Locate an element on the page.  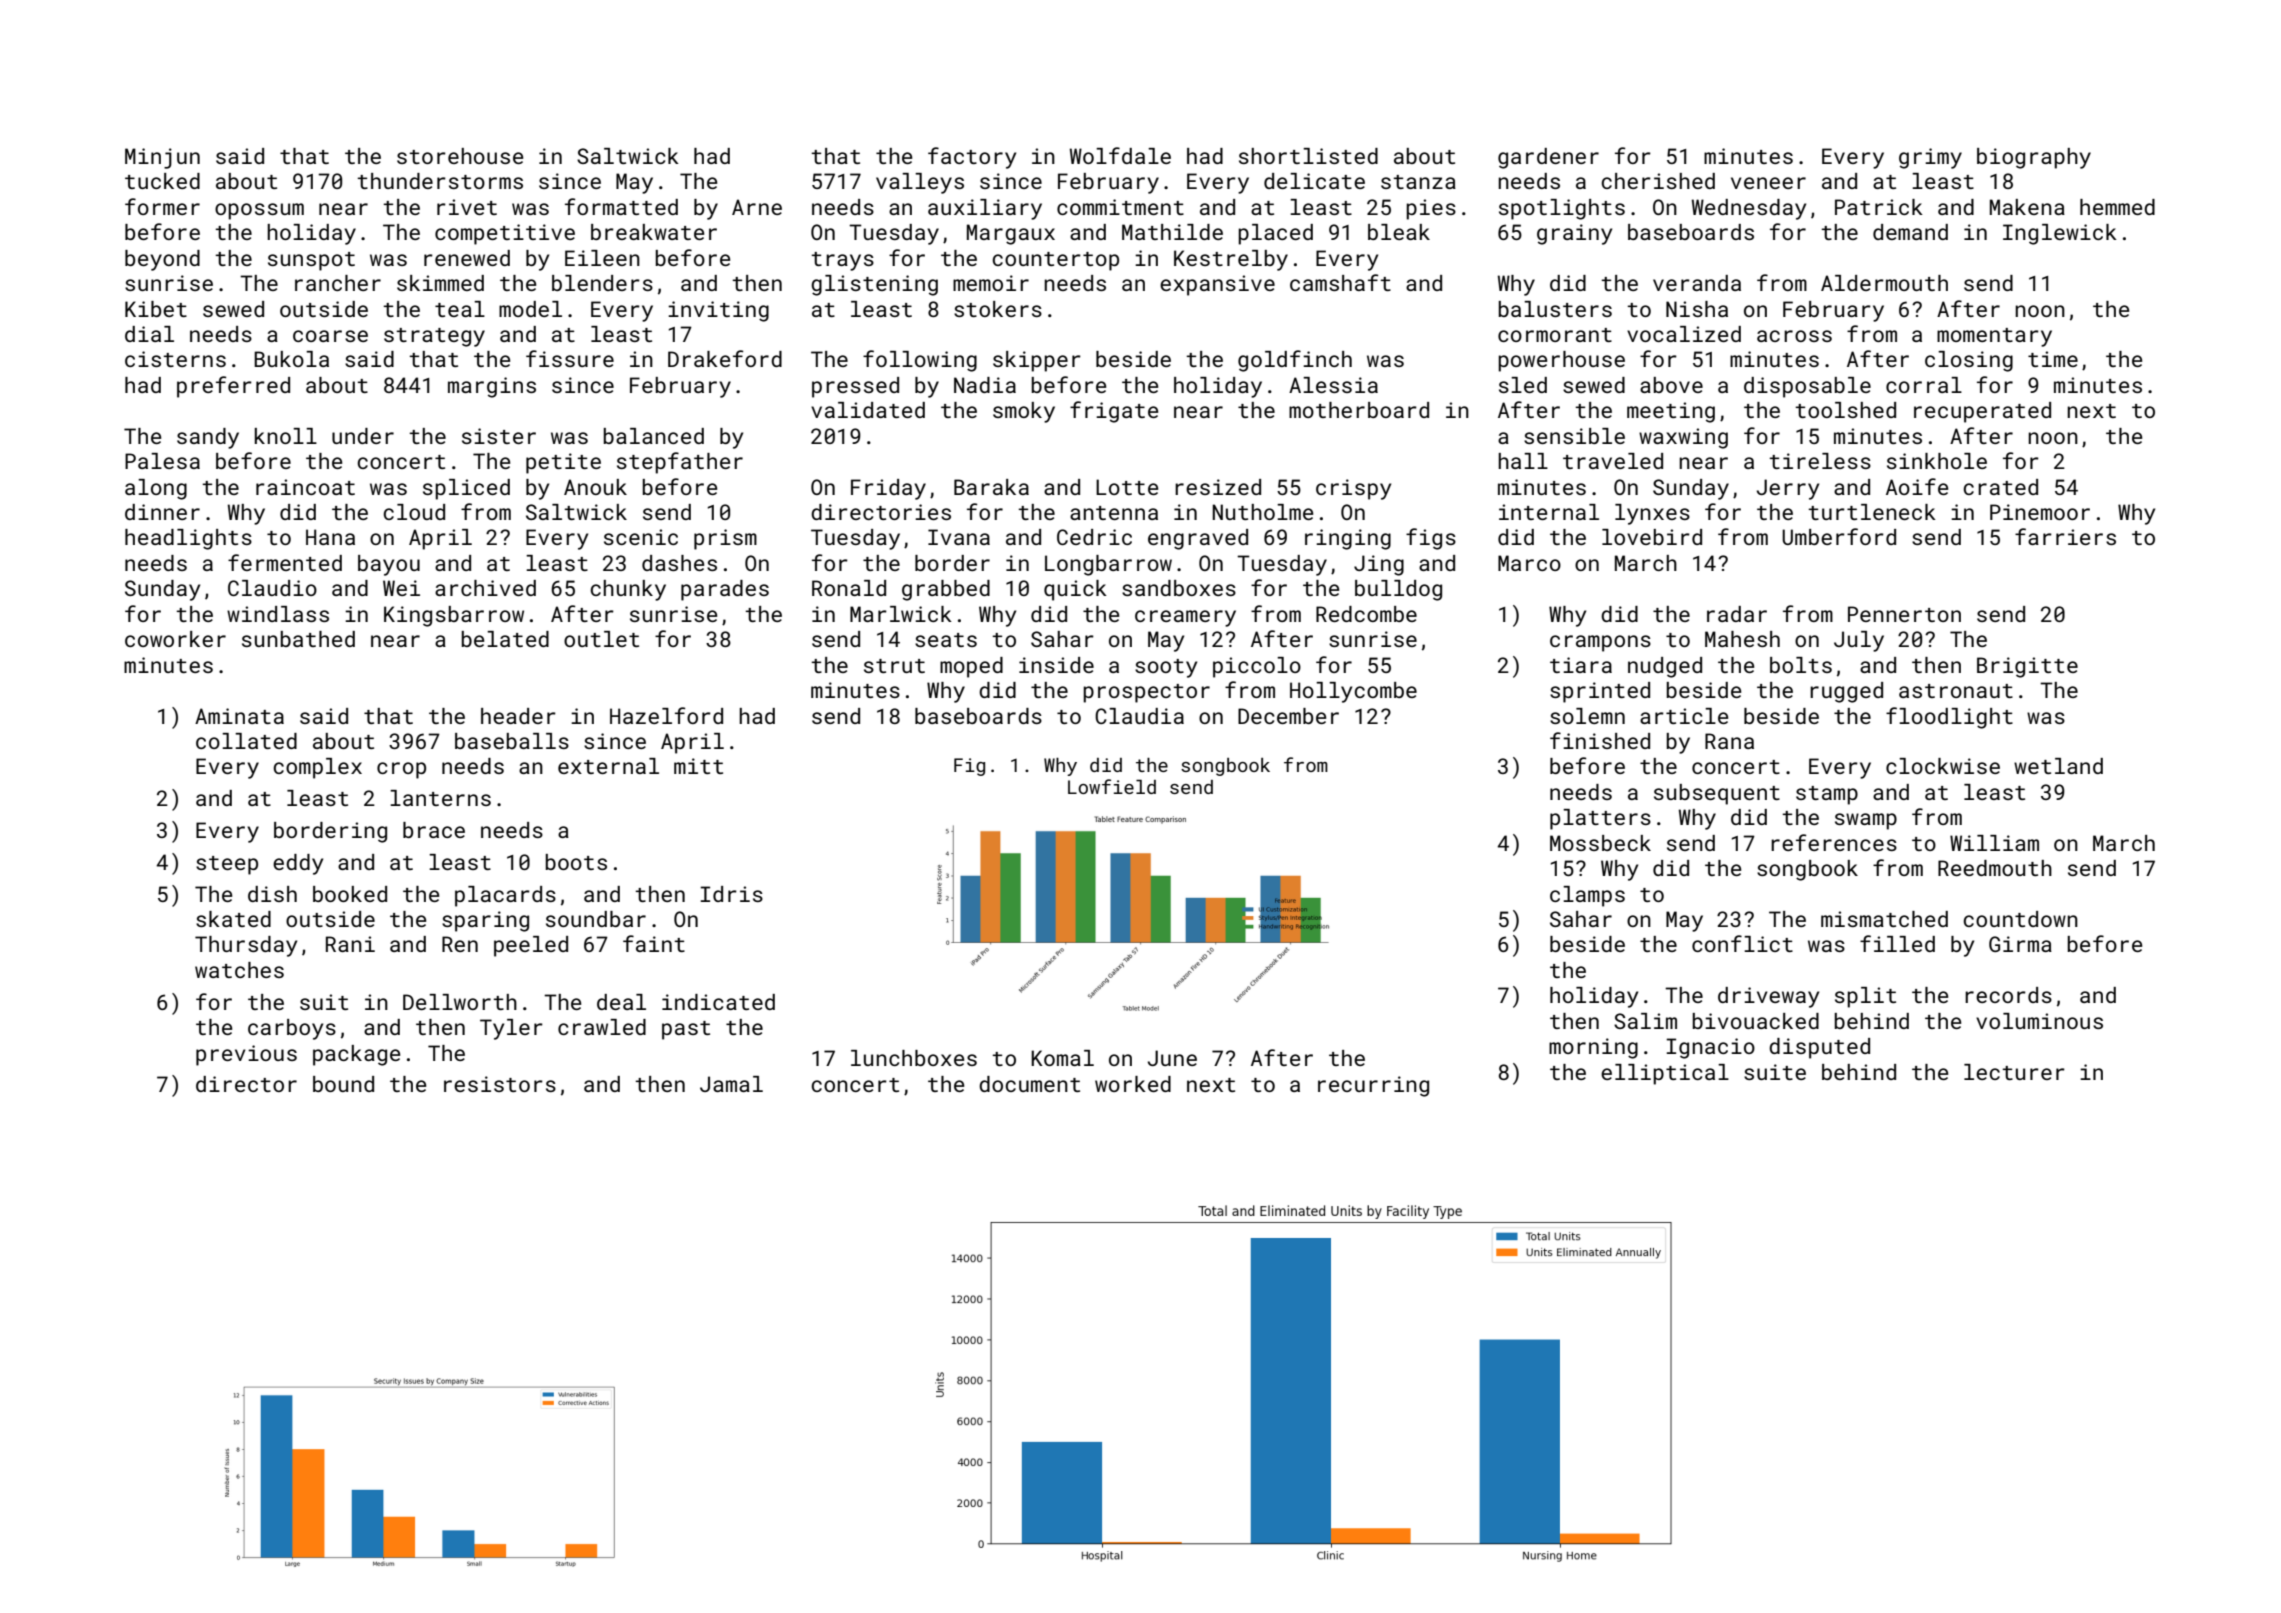
past is located at coordinates (686, 1030).
